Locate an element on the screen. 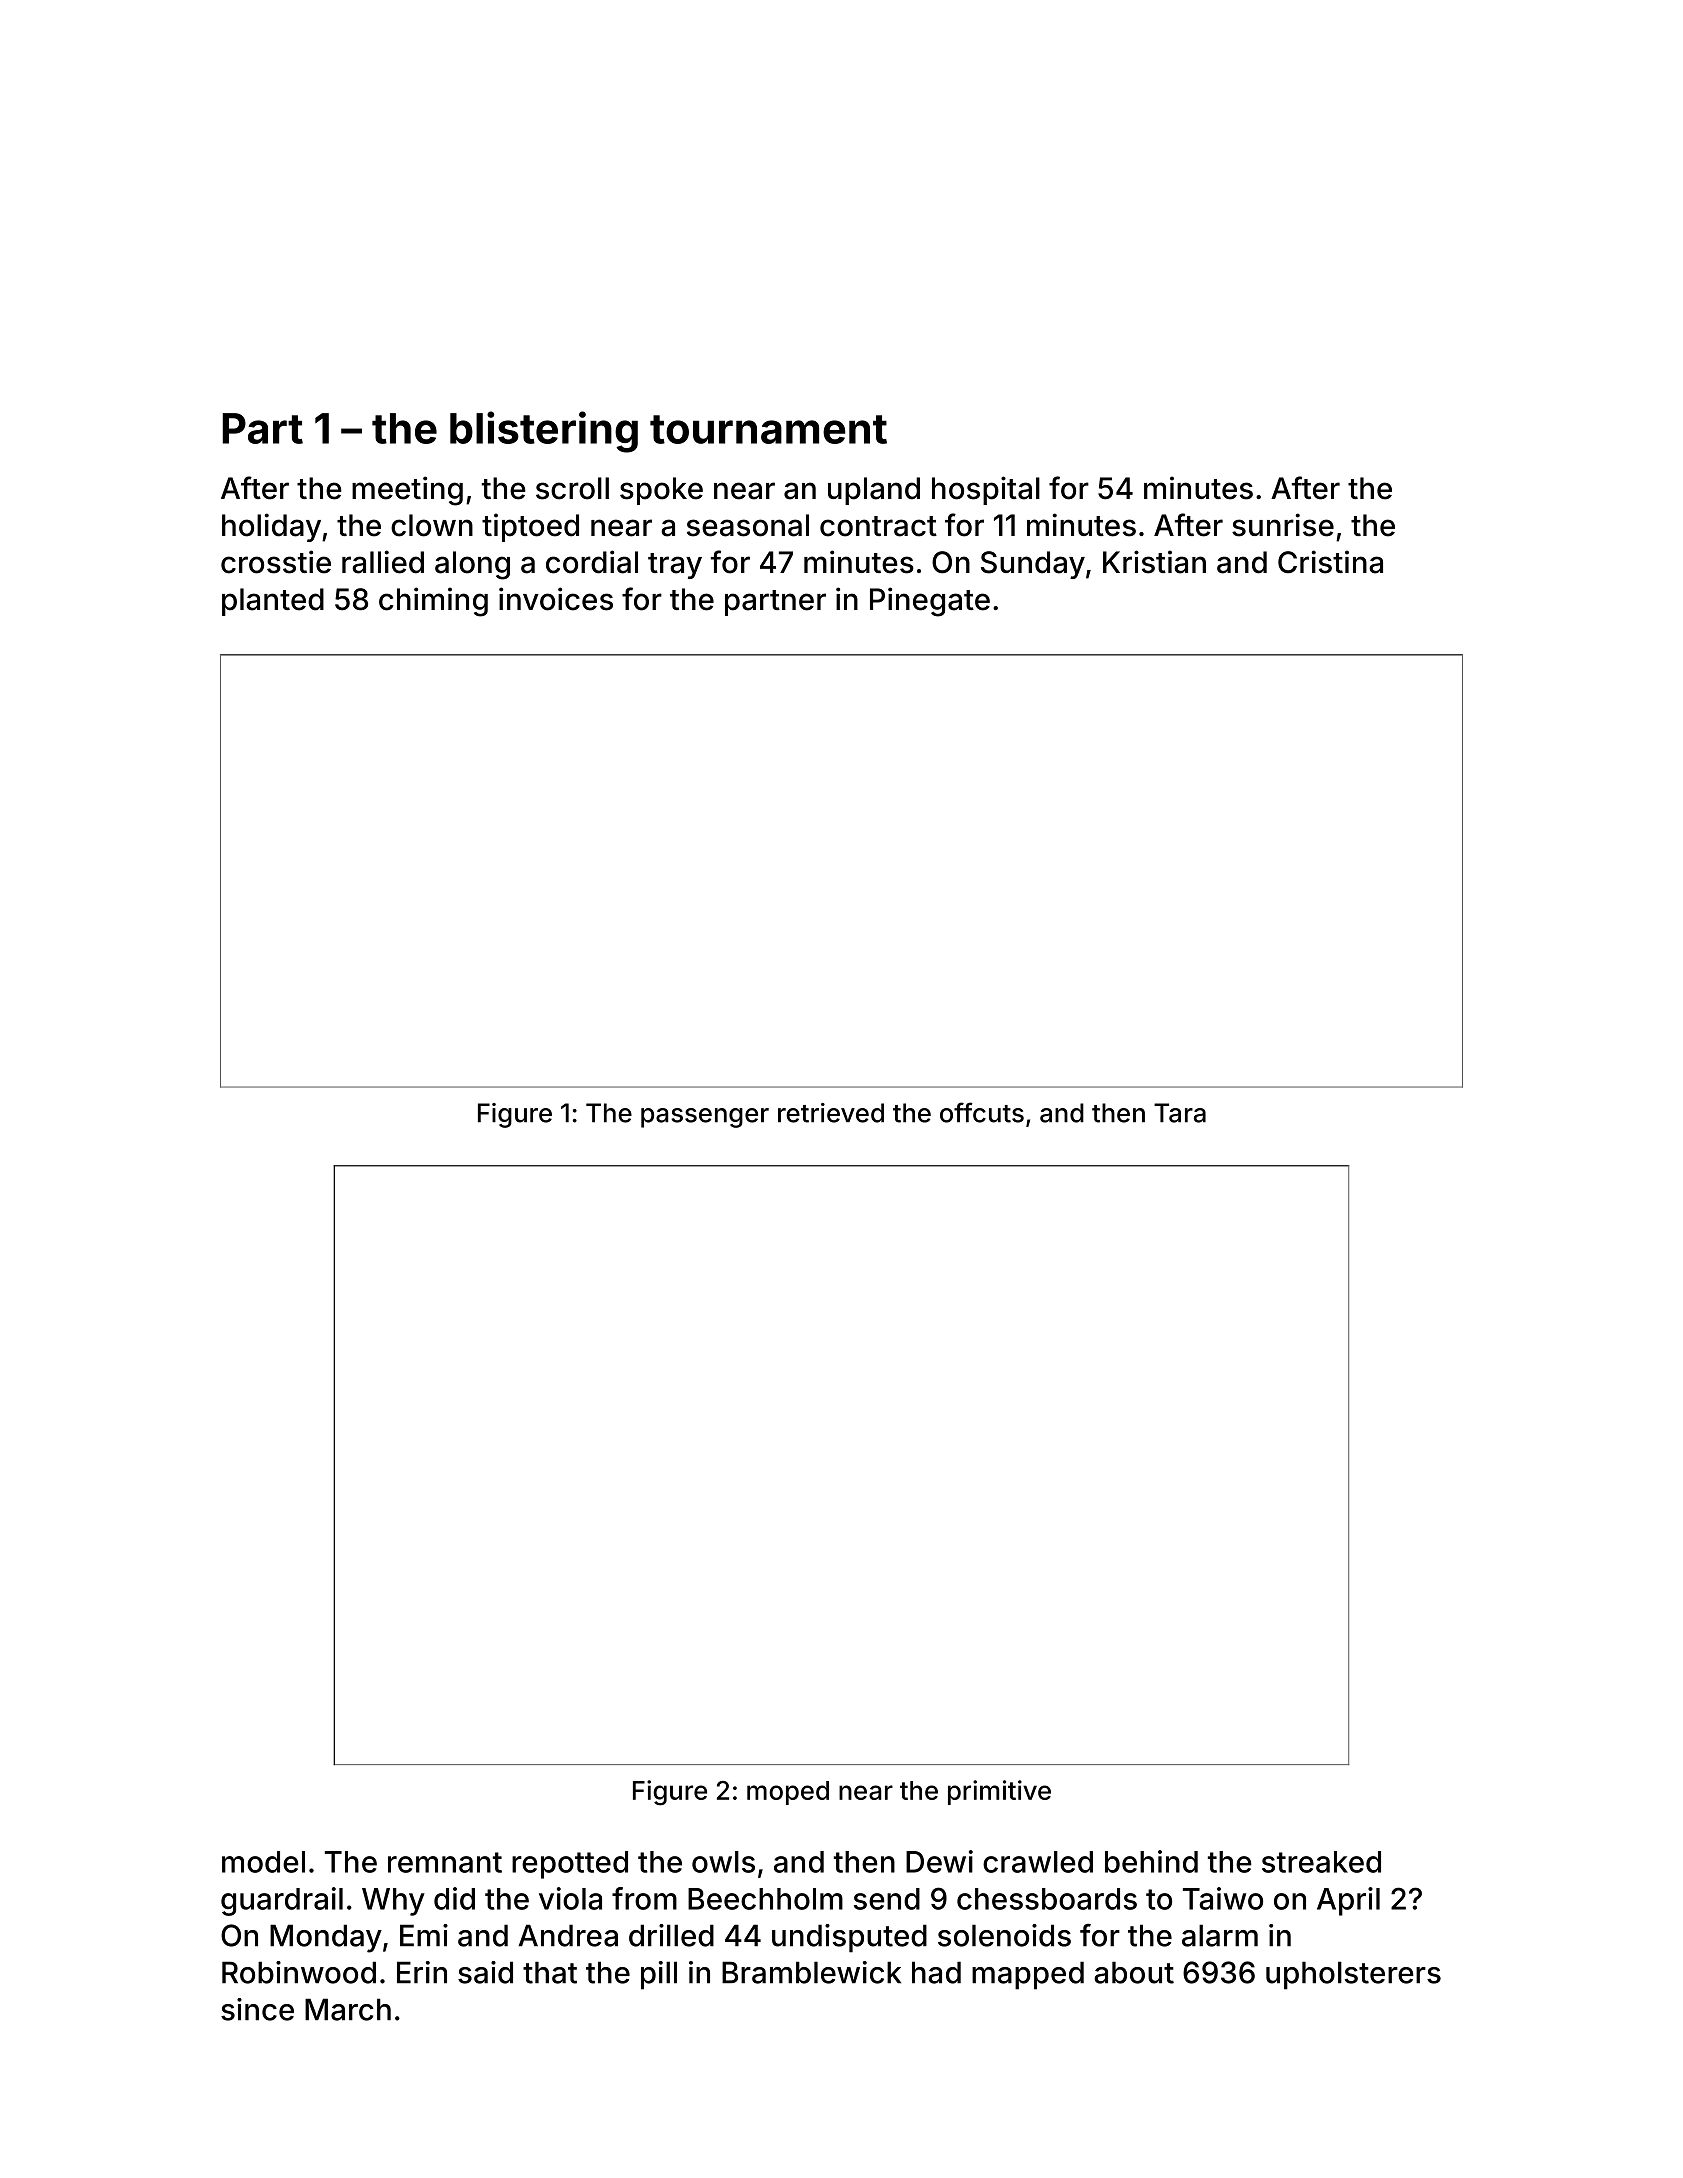 Image resolution: width=1683 pixels, height=2178 pixels. tournament is located at coordinates (768, 429).
